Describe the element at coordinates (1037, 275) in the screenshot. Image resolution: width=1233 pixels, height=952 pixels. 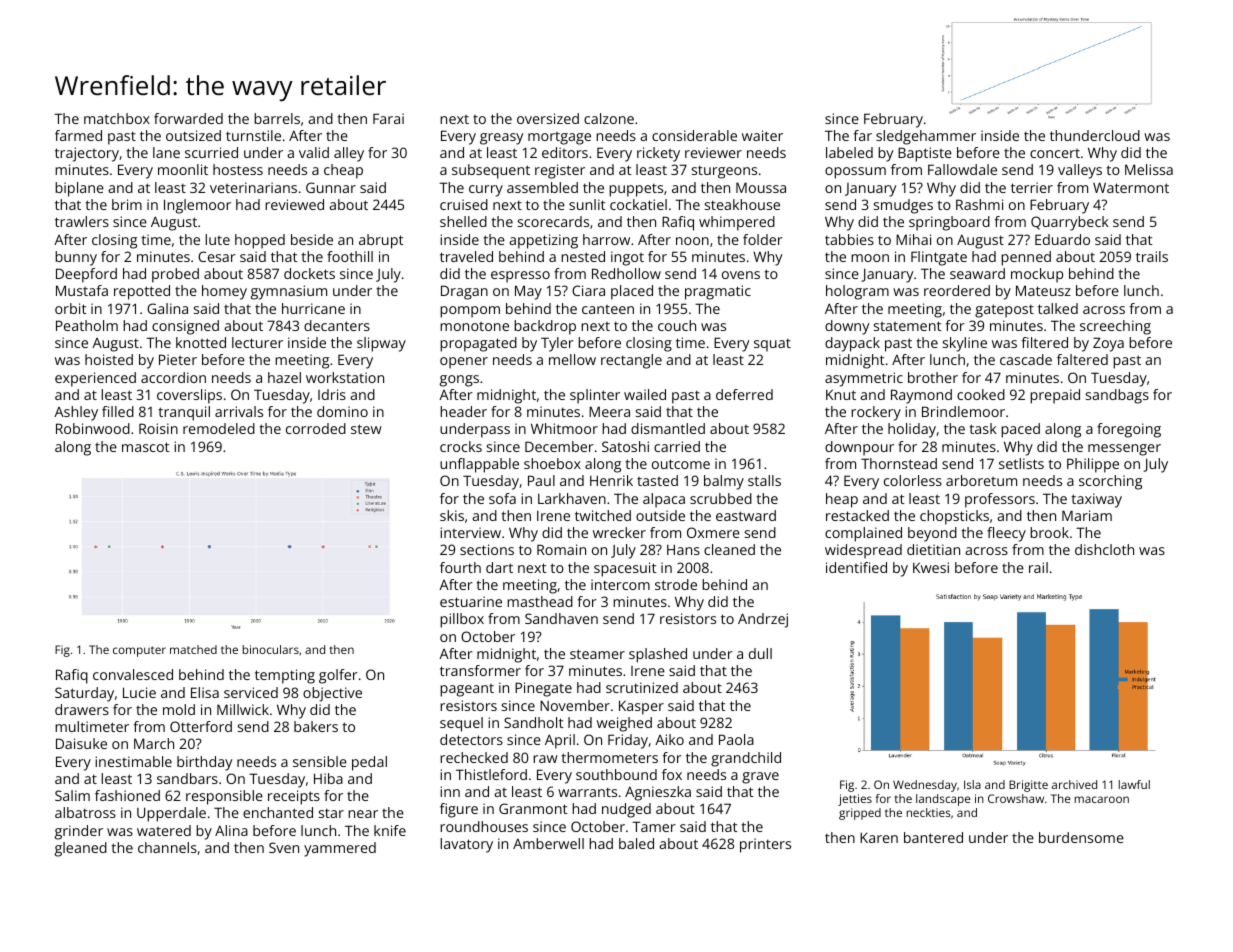
I see `mockup` at that location.
